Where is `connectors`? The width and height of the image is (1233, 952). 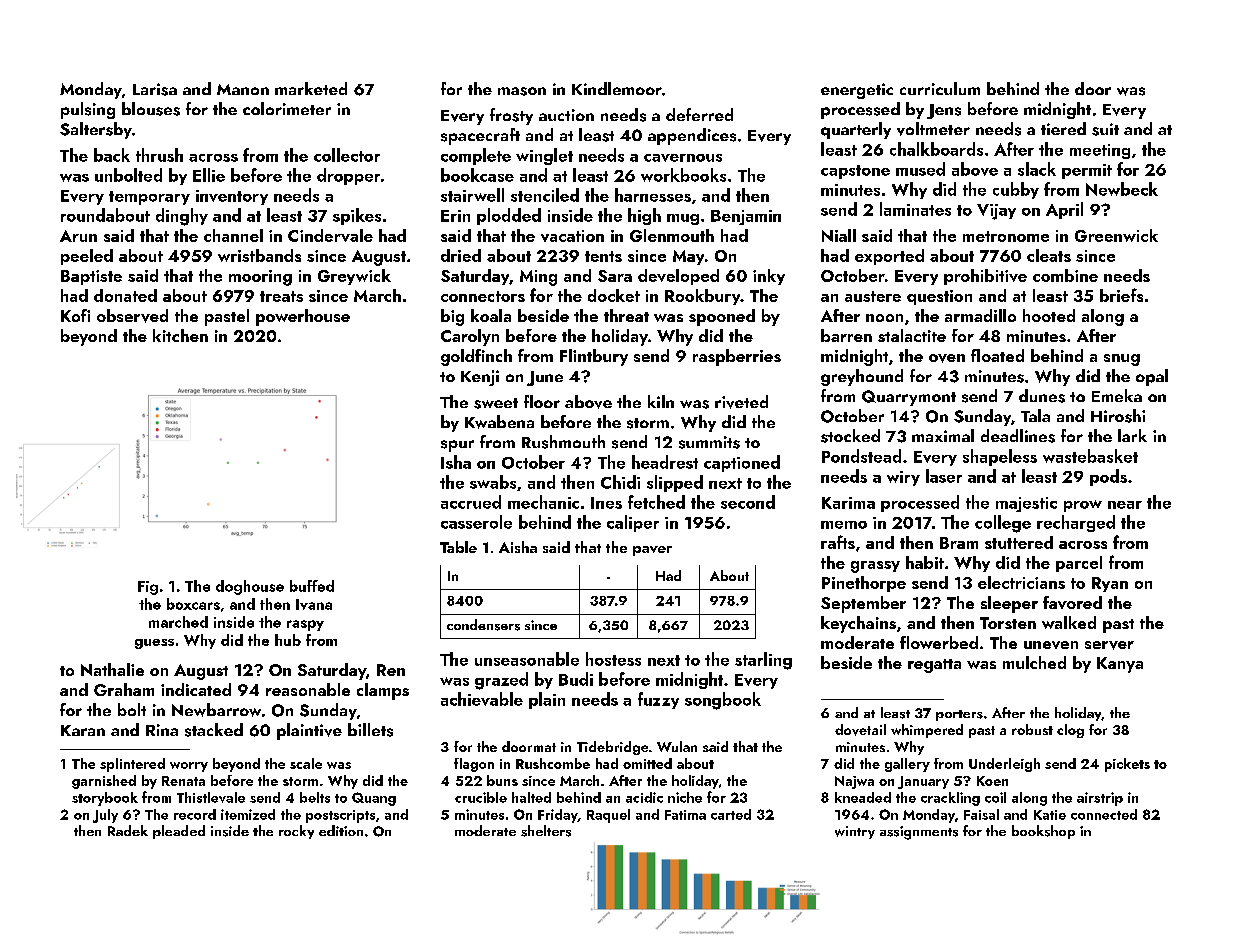 connectors is located at coordinates (483, 296).
